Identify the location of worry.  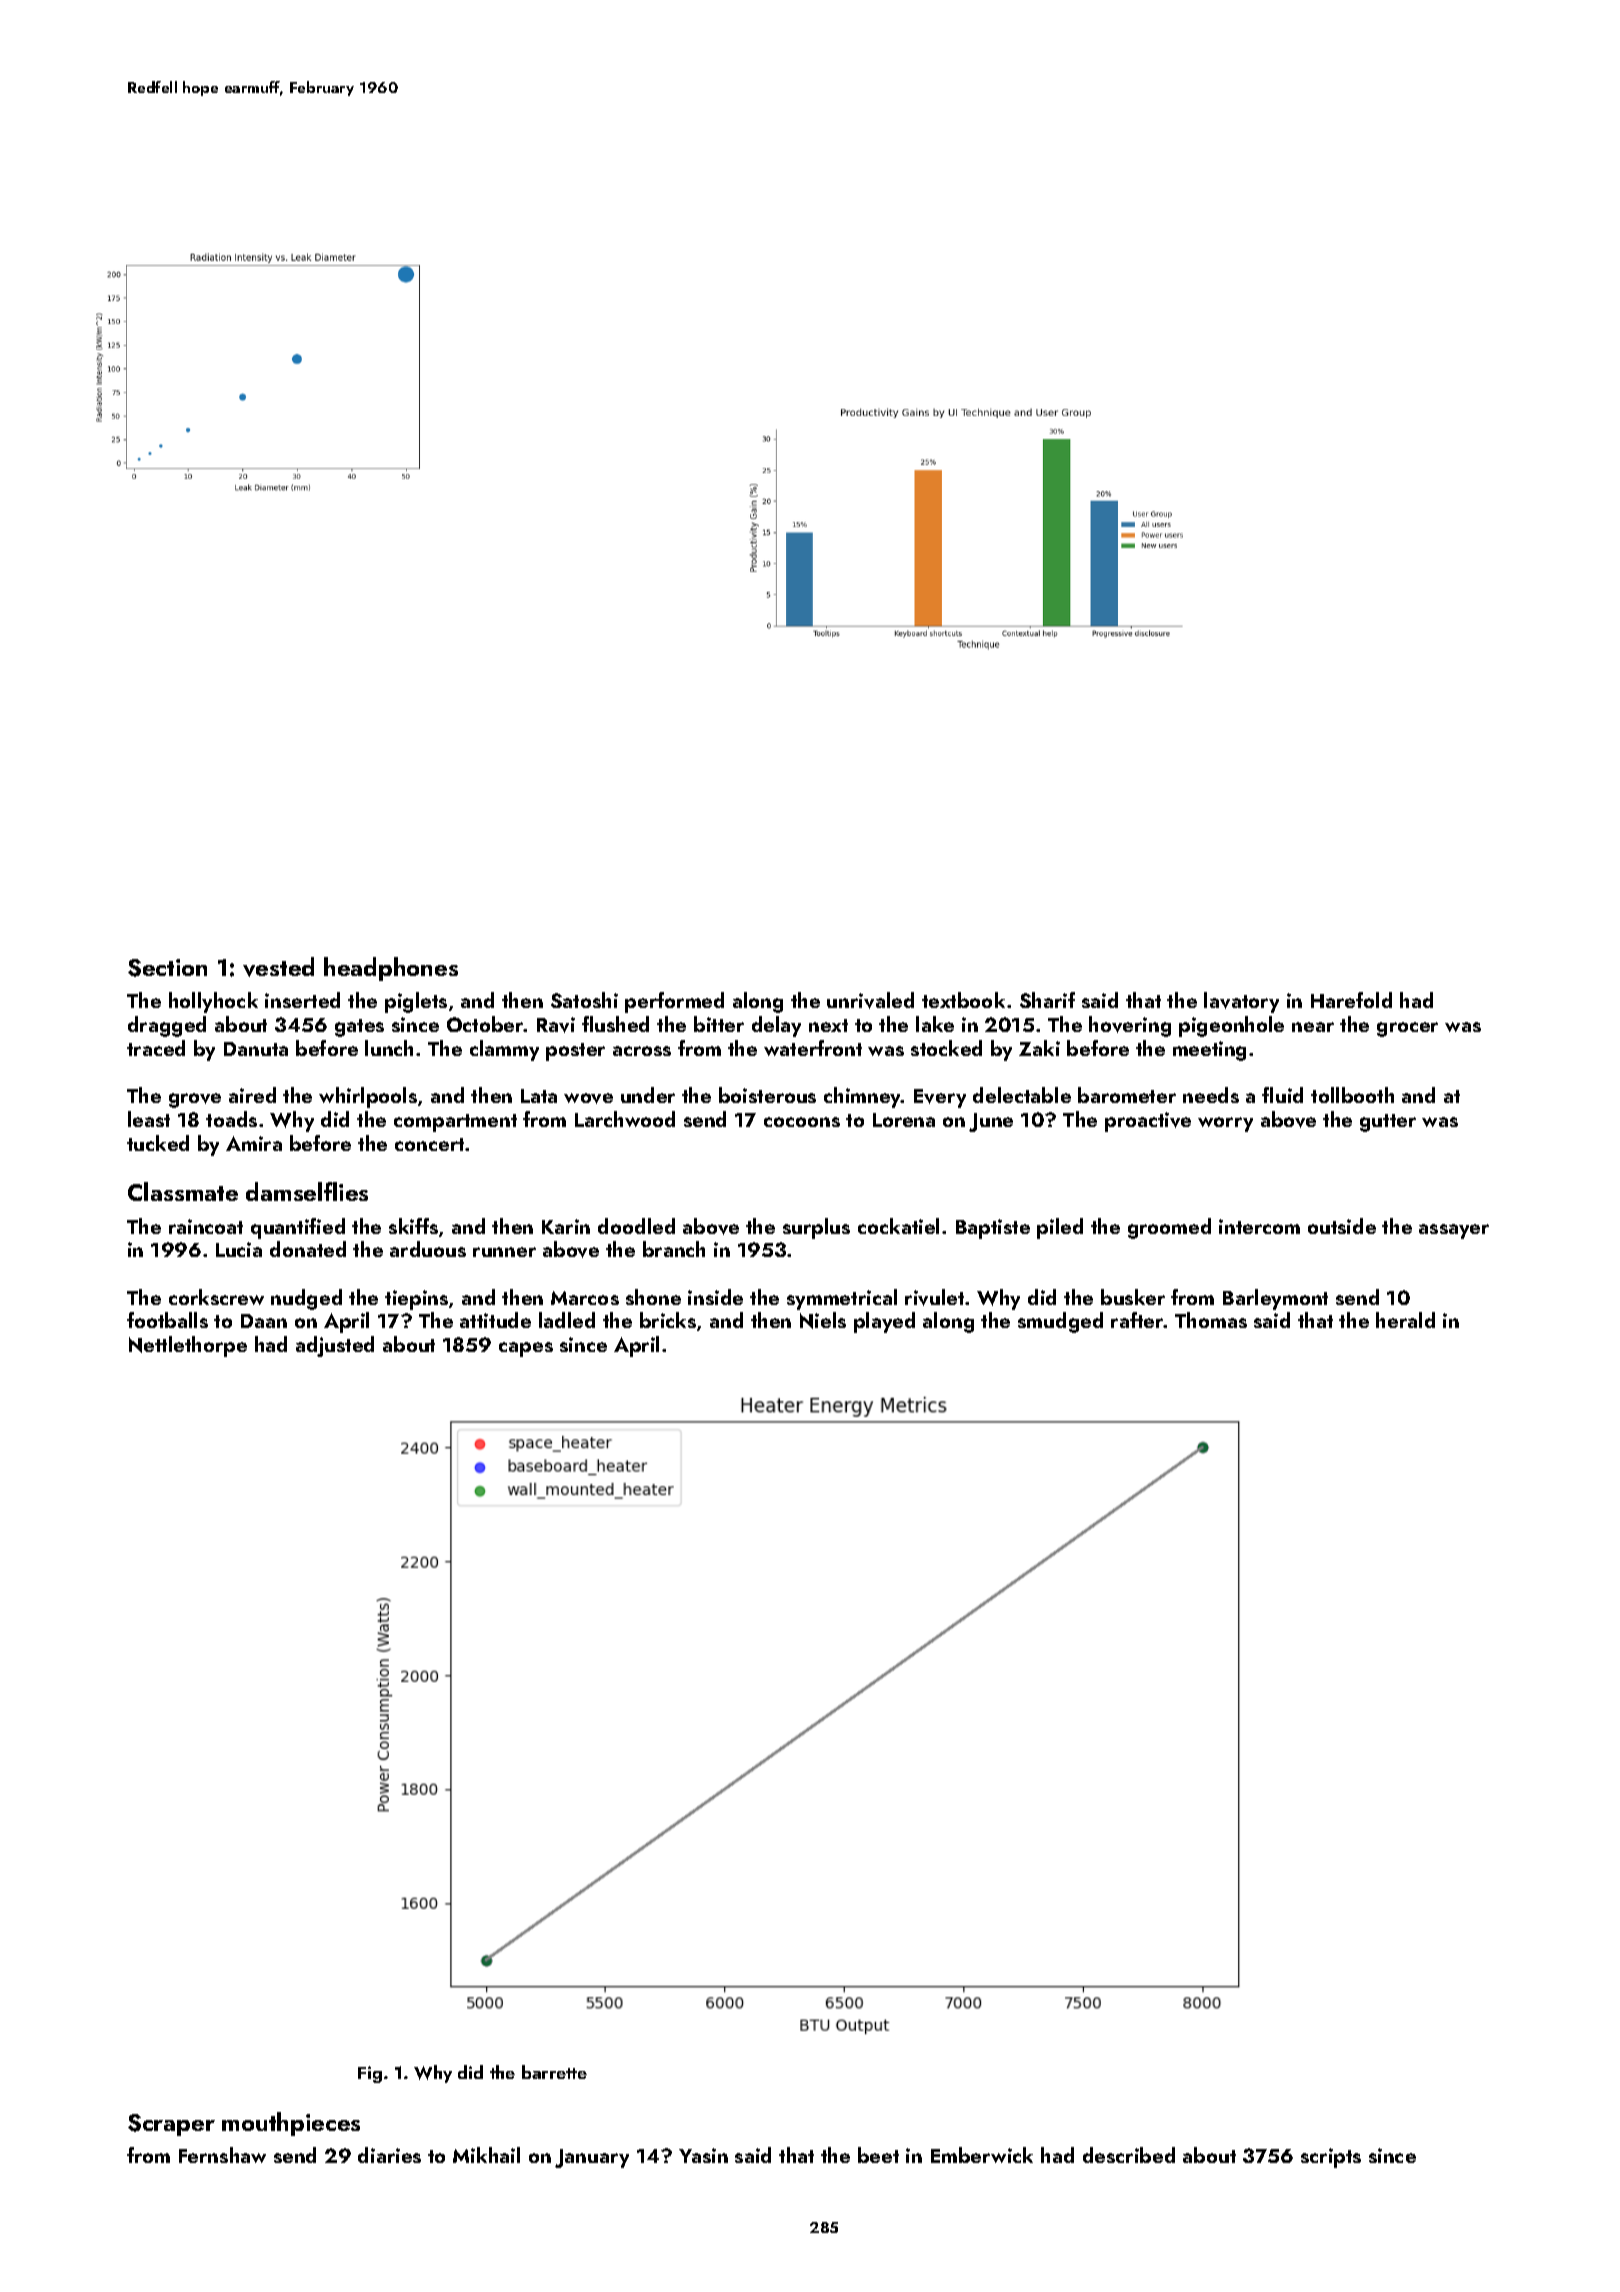
(1225, 1124).
